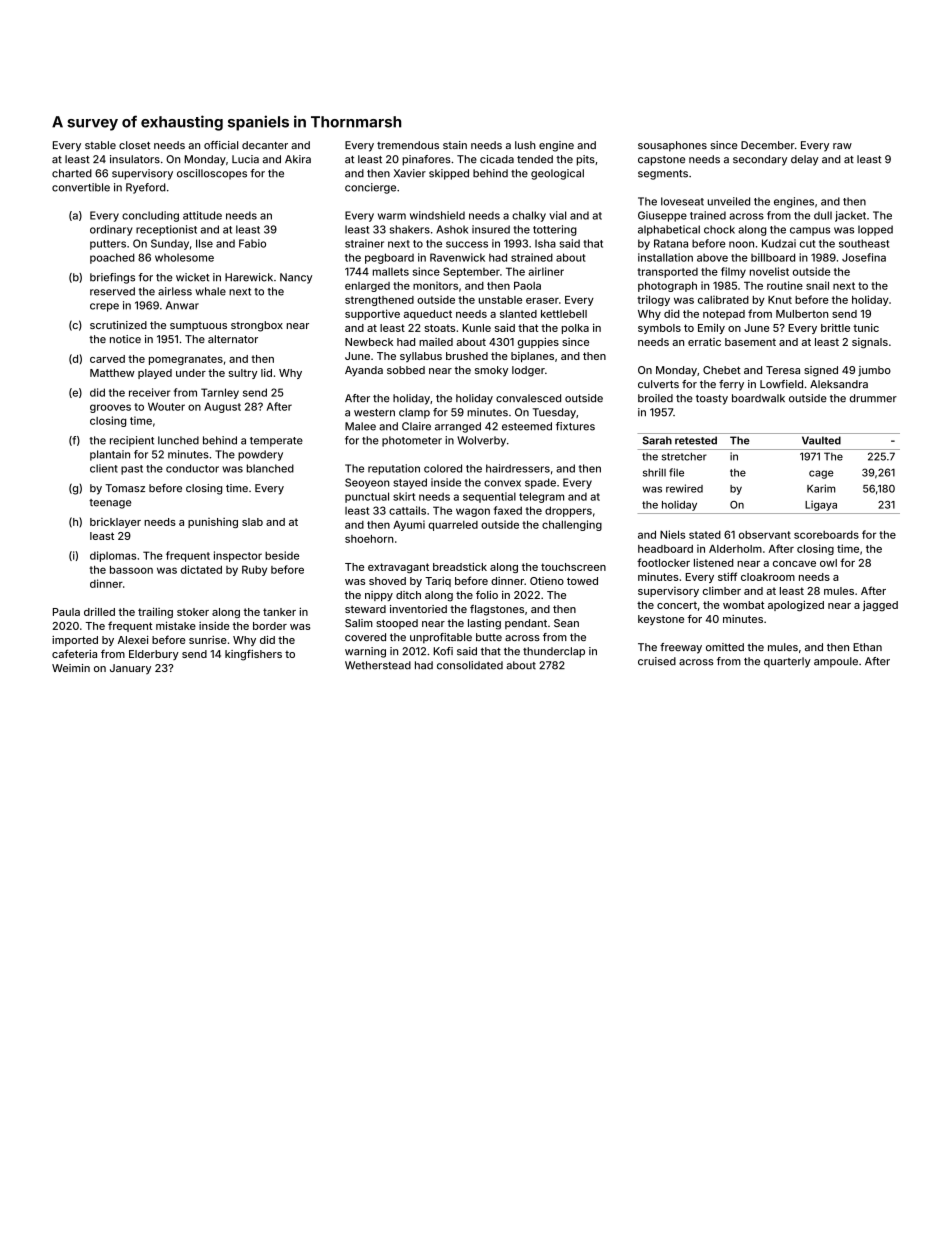 Image resolution: width=952 pixels, height=1233 pixels. I want to click on syllabus, so click(421, 357).
